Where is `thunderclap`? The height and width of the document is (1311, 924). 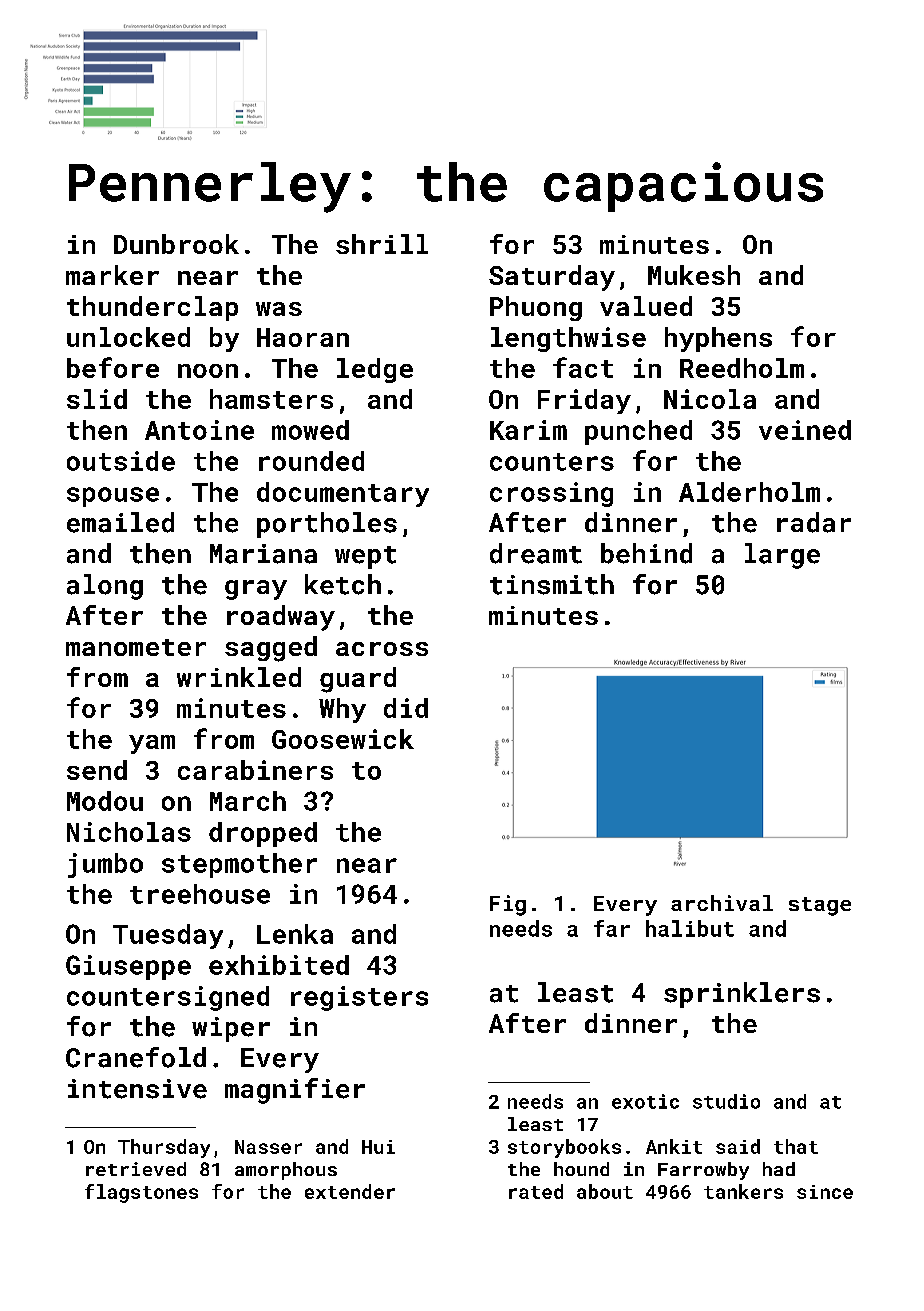
thunderclap is located at coordinates (152, 308).
